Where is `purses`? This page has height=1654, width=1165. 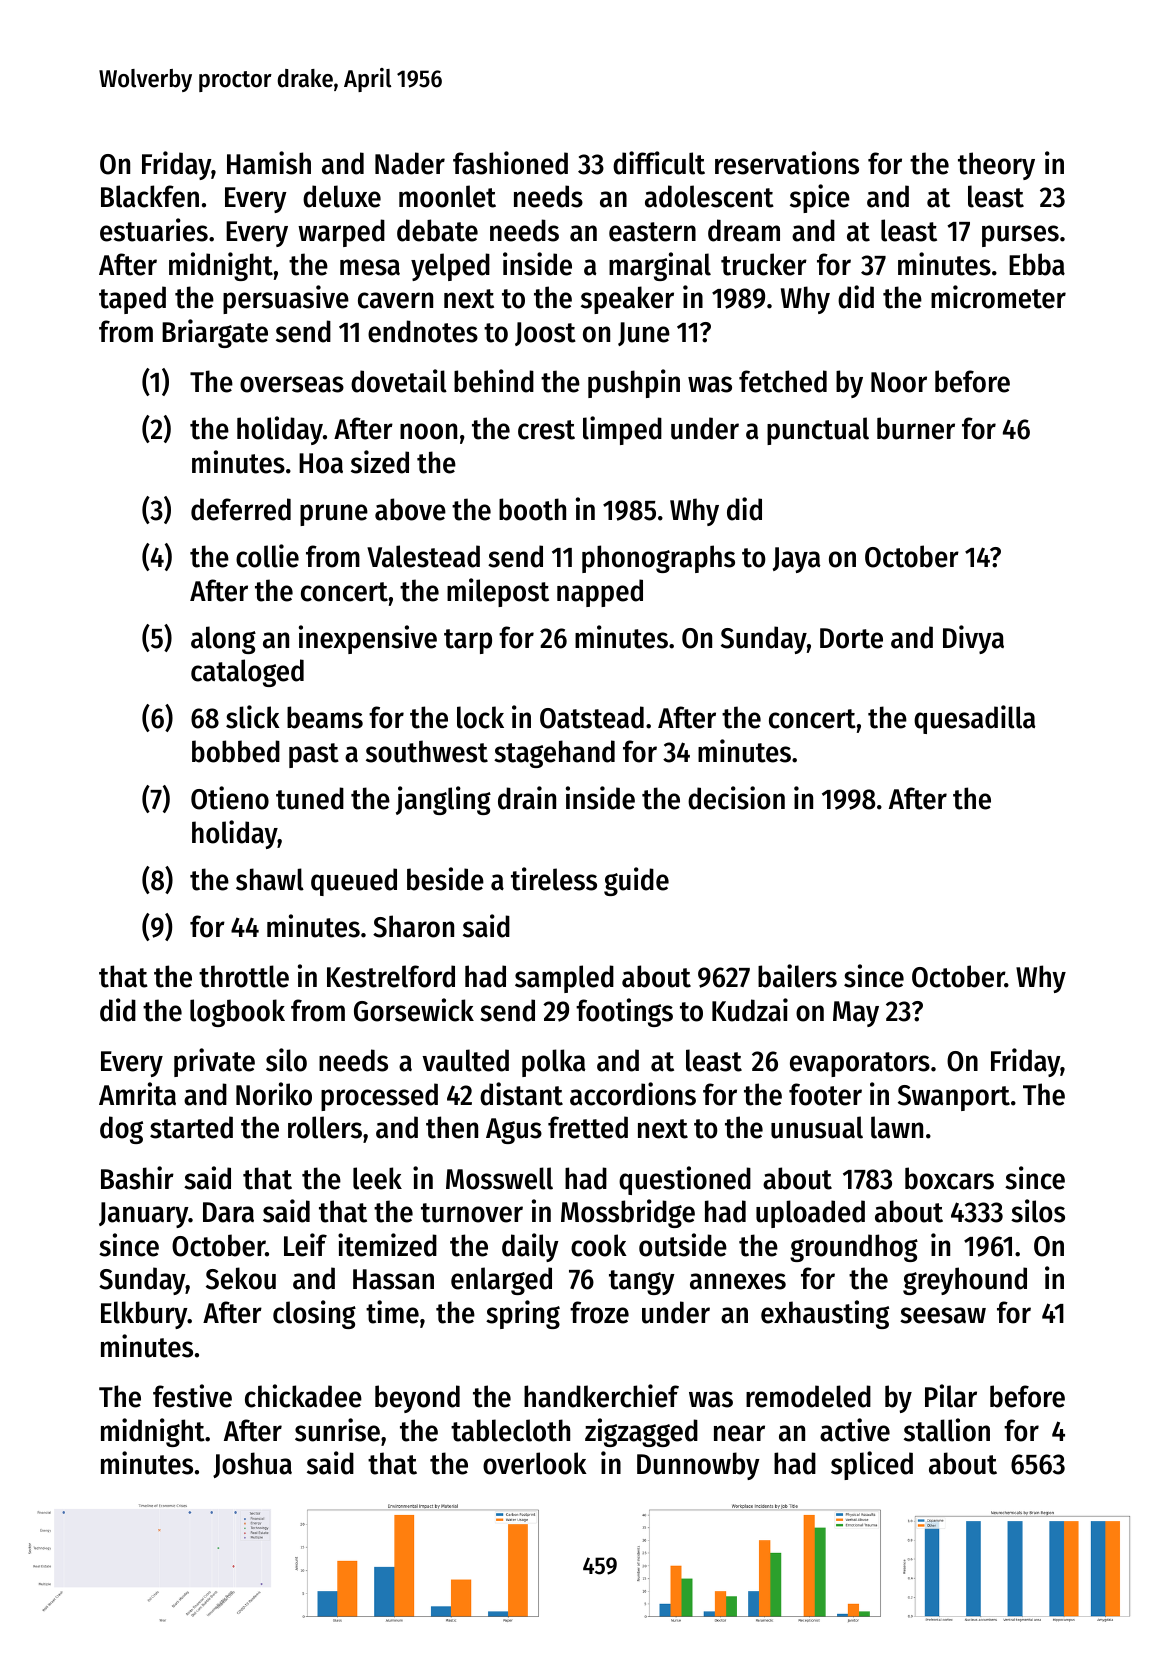 purses is located at coordinates (1020, 236).
